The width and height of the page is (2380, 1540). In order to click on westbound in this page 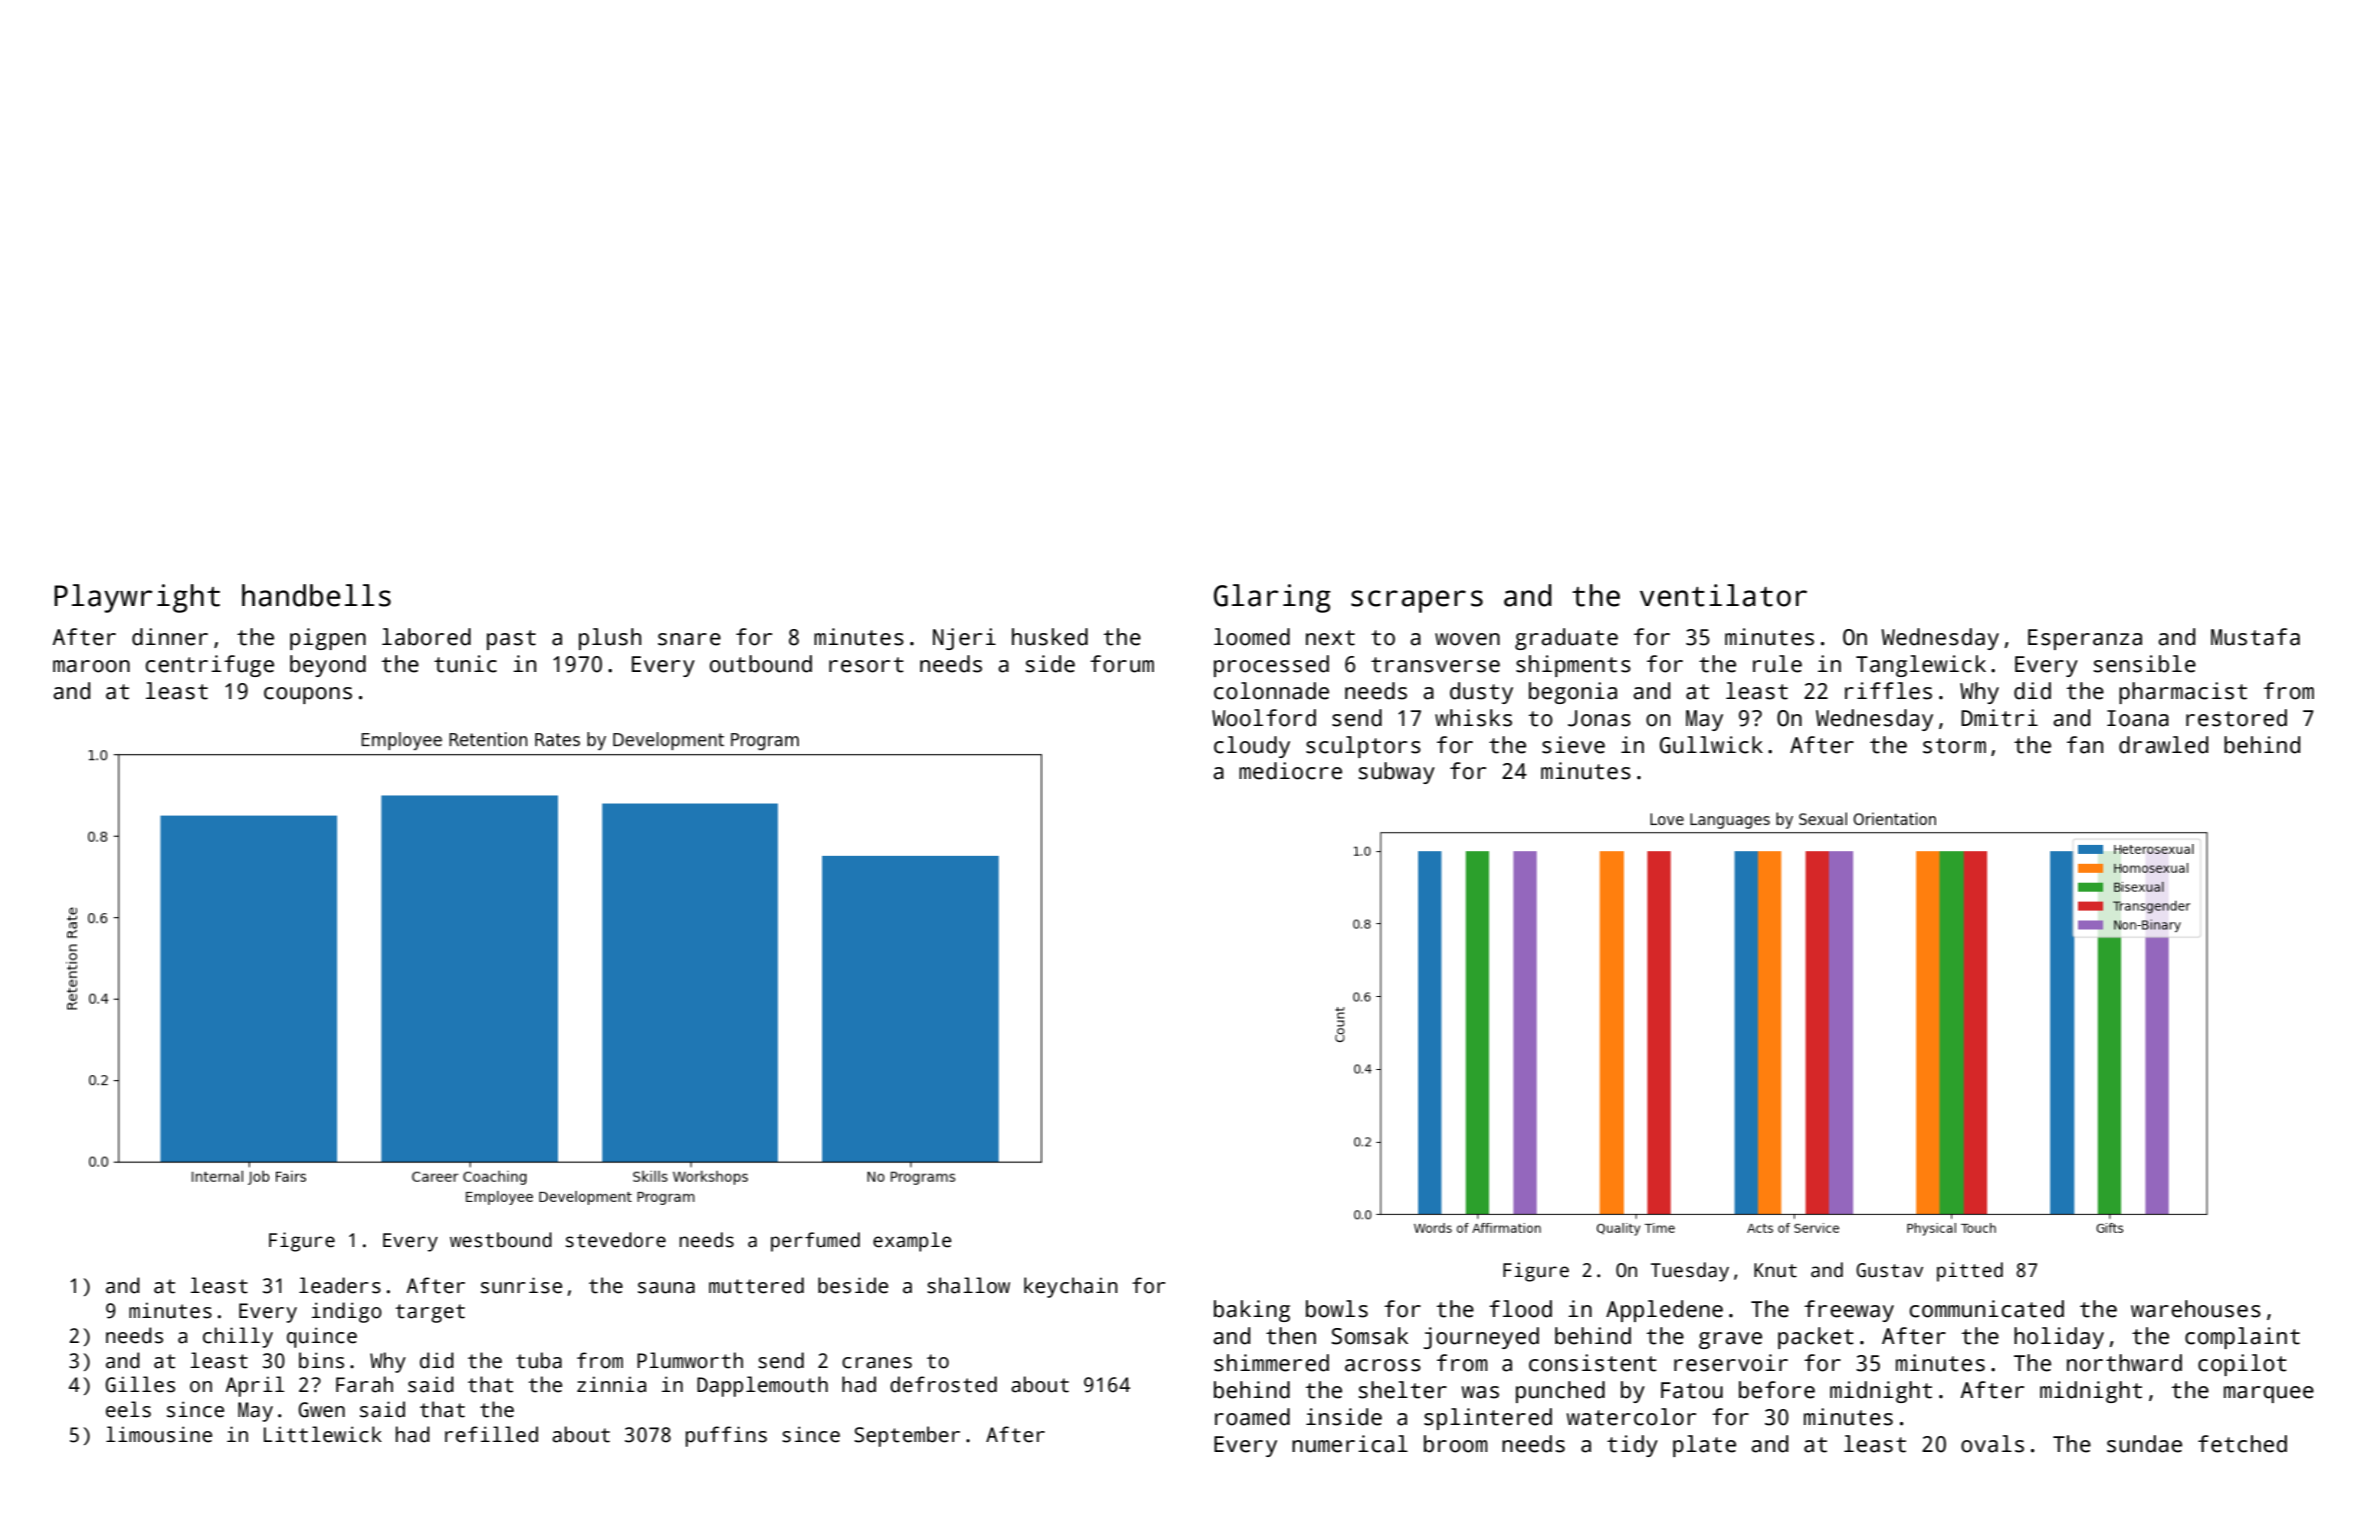, I will do `click(501, 1240)`.
